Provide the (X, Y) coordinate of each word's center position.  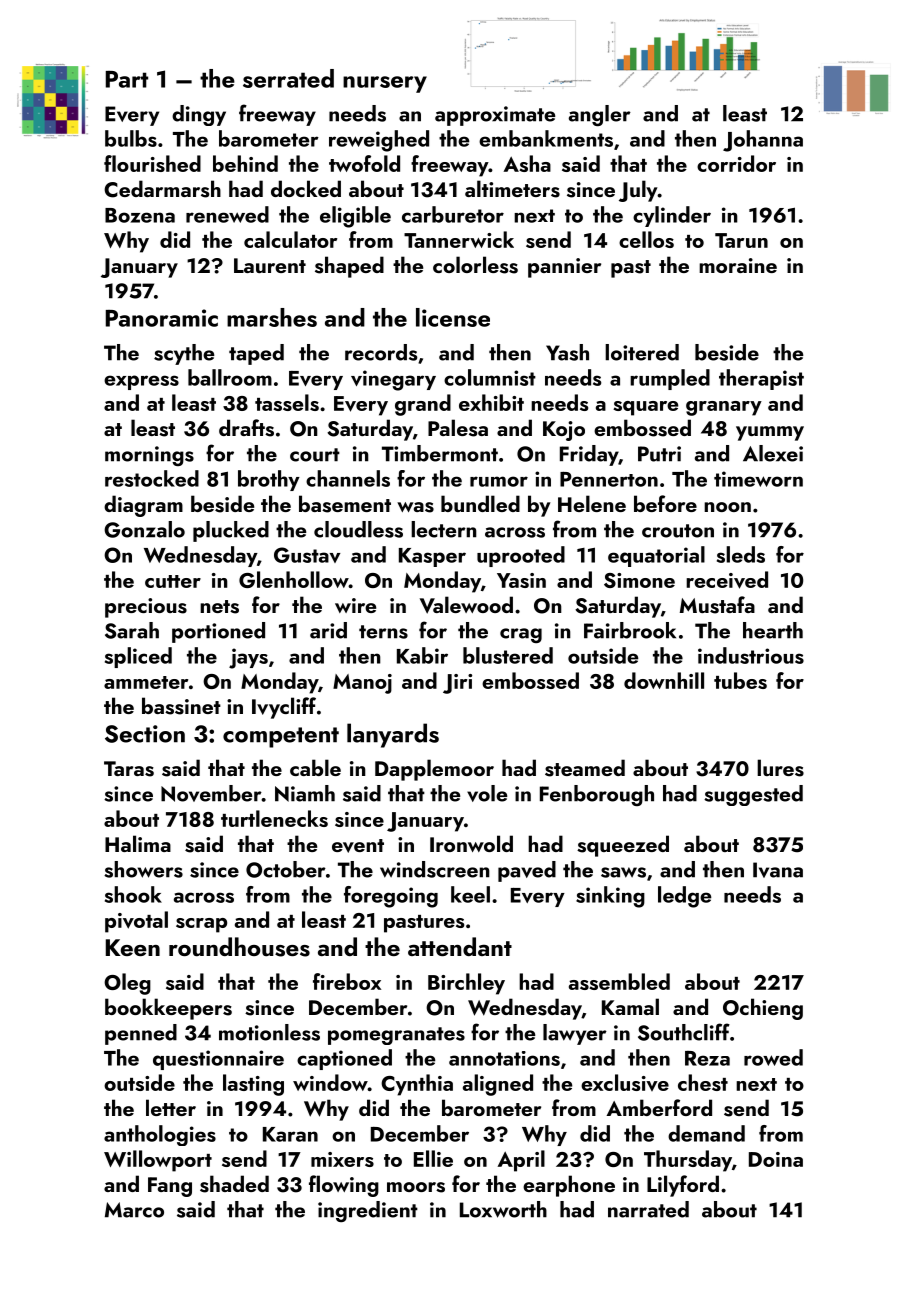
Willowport (158, 1161)
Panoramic (162, 318)
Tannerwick (459, 239)
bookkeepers (168, 1009)
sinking (610, 897)
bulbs (131, 138)
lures (780, 768)
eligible (355, 217)
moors (416, 1187)
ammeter (146, 682)
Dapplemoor (434, 770)
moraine (738, 265)
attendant (460, 946)
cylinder (672, 216)
